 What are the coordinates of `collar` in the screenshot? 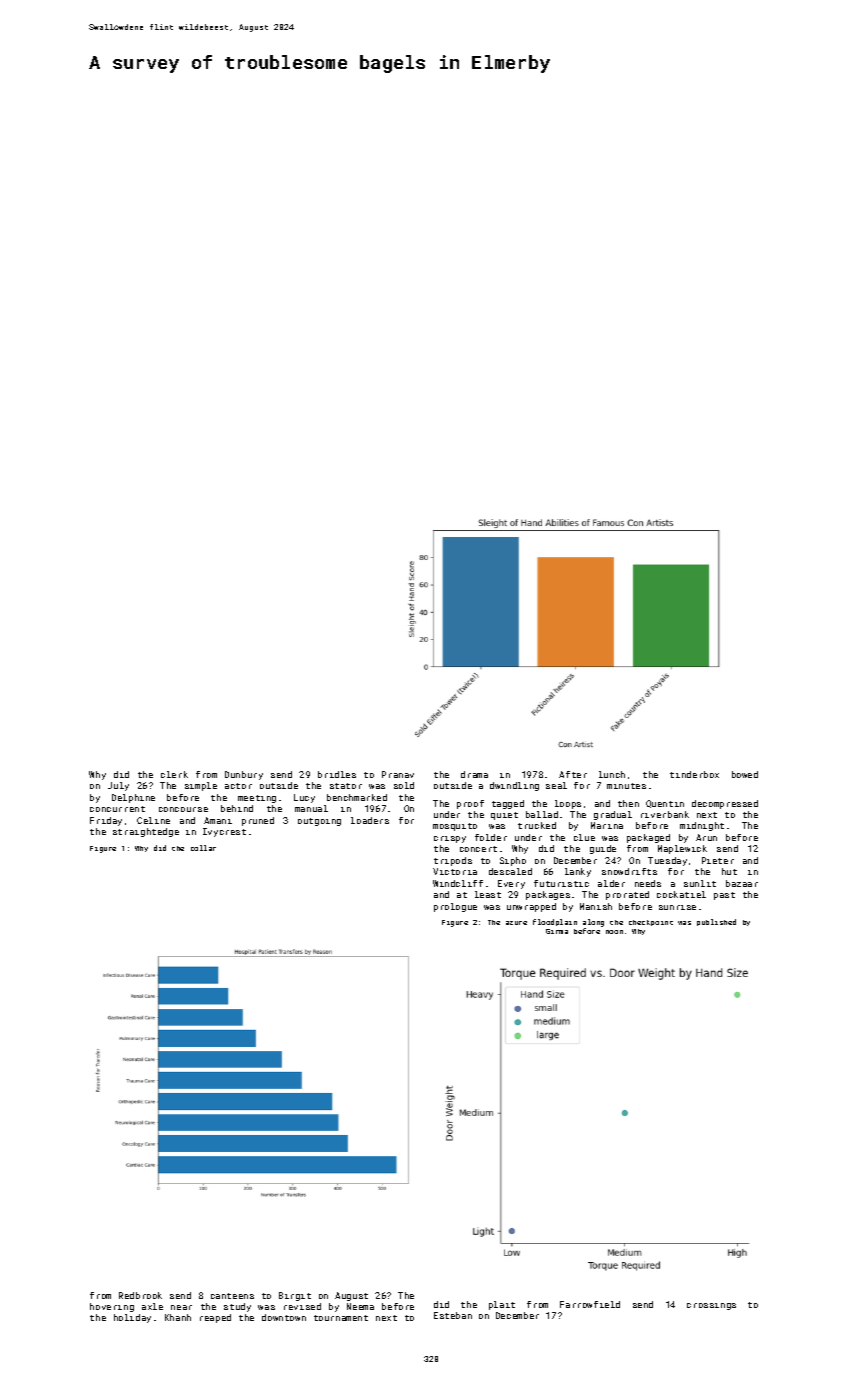 It's located at (203, 848).
